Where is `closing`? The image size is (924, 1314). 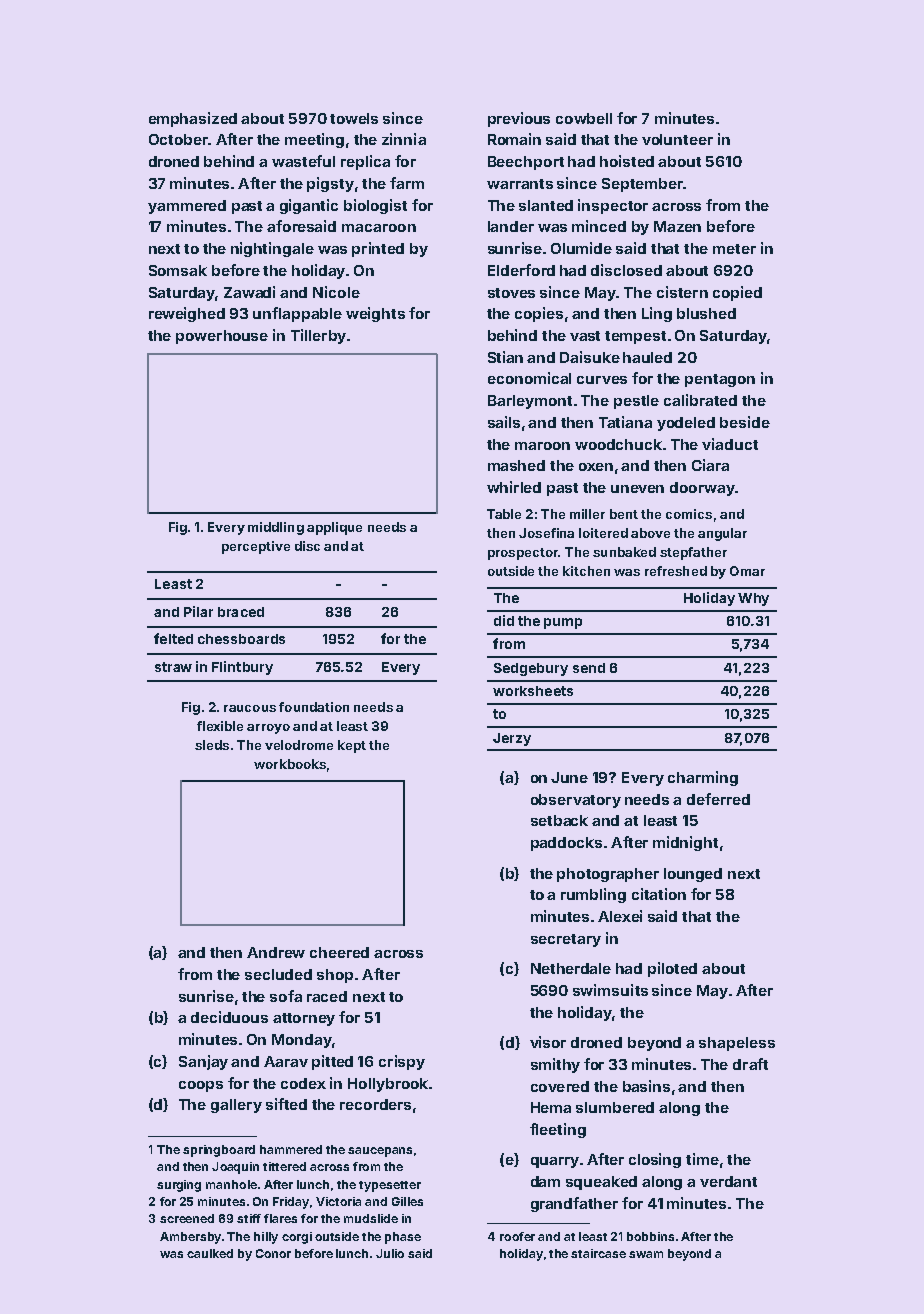 closing is located at coordinates (655, 1160).
